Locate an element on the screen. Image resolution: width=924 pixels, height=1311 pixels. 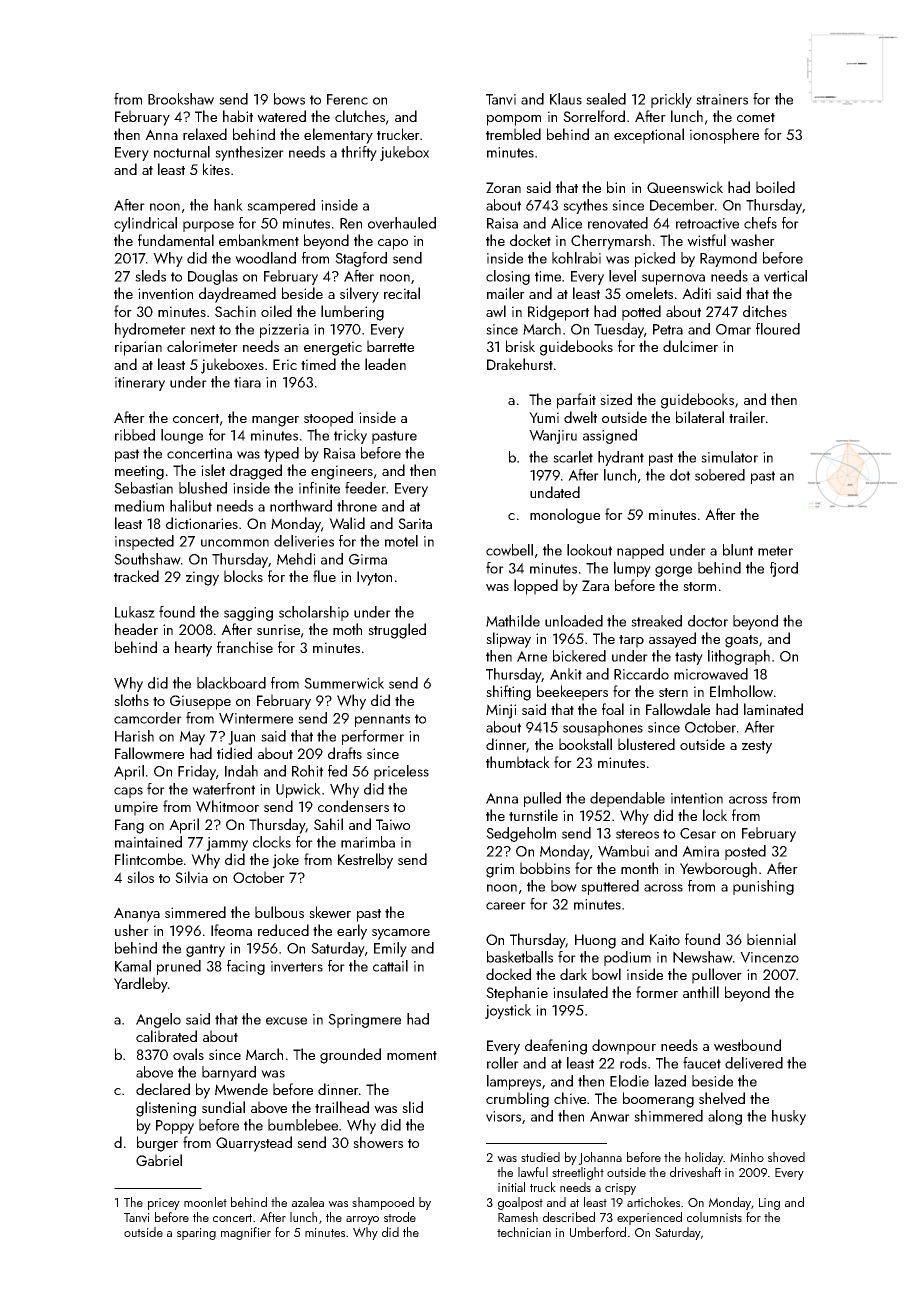
medium is located at coordinates (139, 506).
